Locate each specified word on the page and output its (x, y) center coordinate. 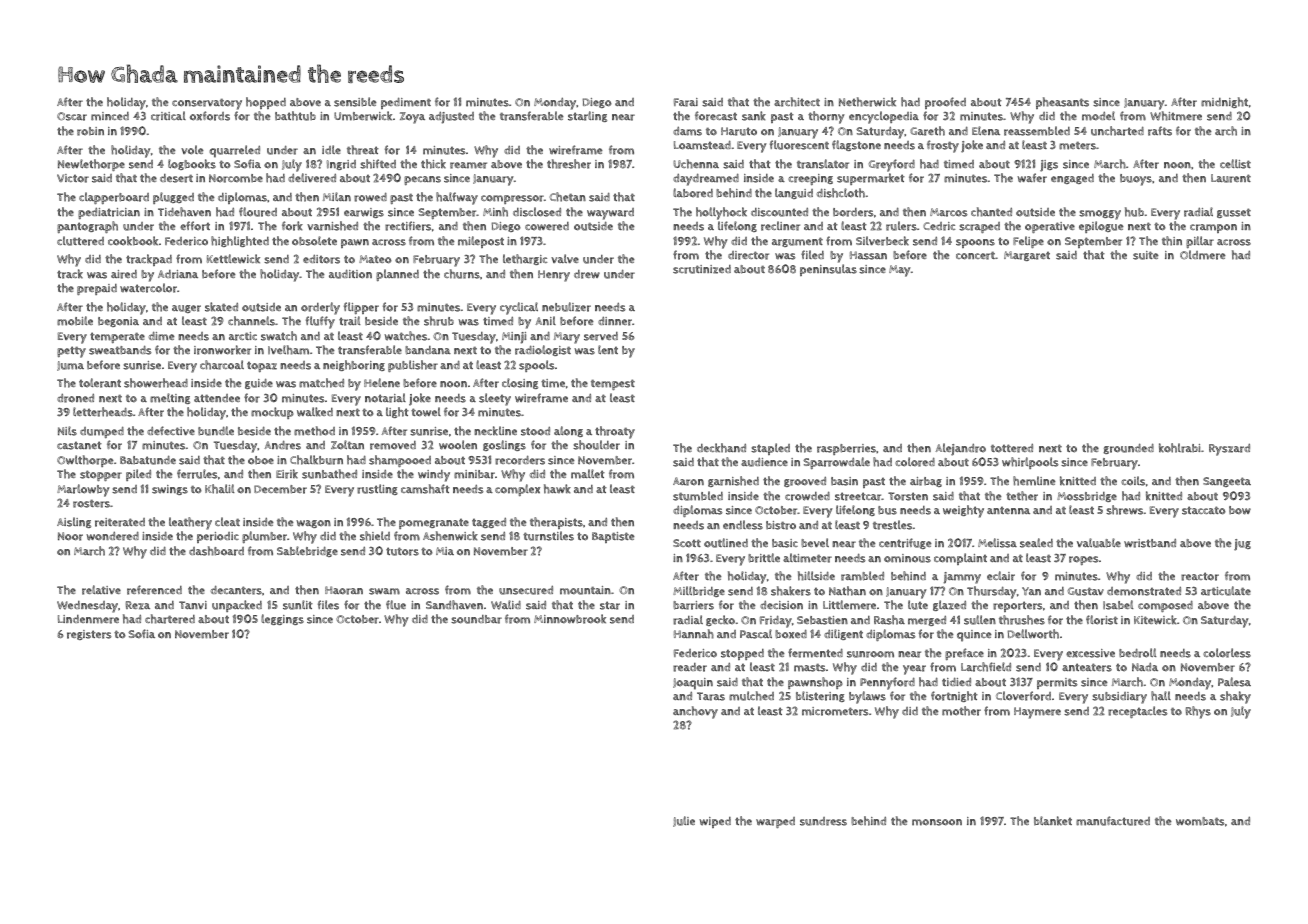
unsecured (526, 590)
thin (1172, 241)
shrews (1124, 510)
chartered (170, 619)
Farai (686, 102)
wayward (610, 214)
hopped (266, 103)
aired (124, 274)
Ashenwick (450, 536)
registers (89, 635)
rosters (91, 504)
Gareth (927, 131)
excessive (1090, 653)
